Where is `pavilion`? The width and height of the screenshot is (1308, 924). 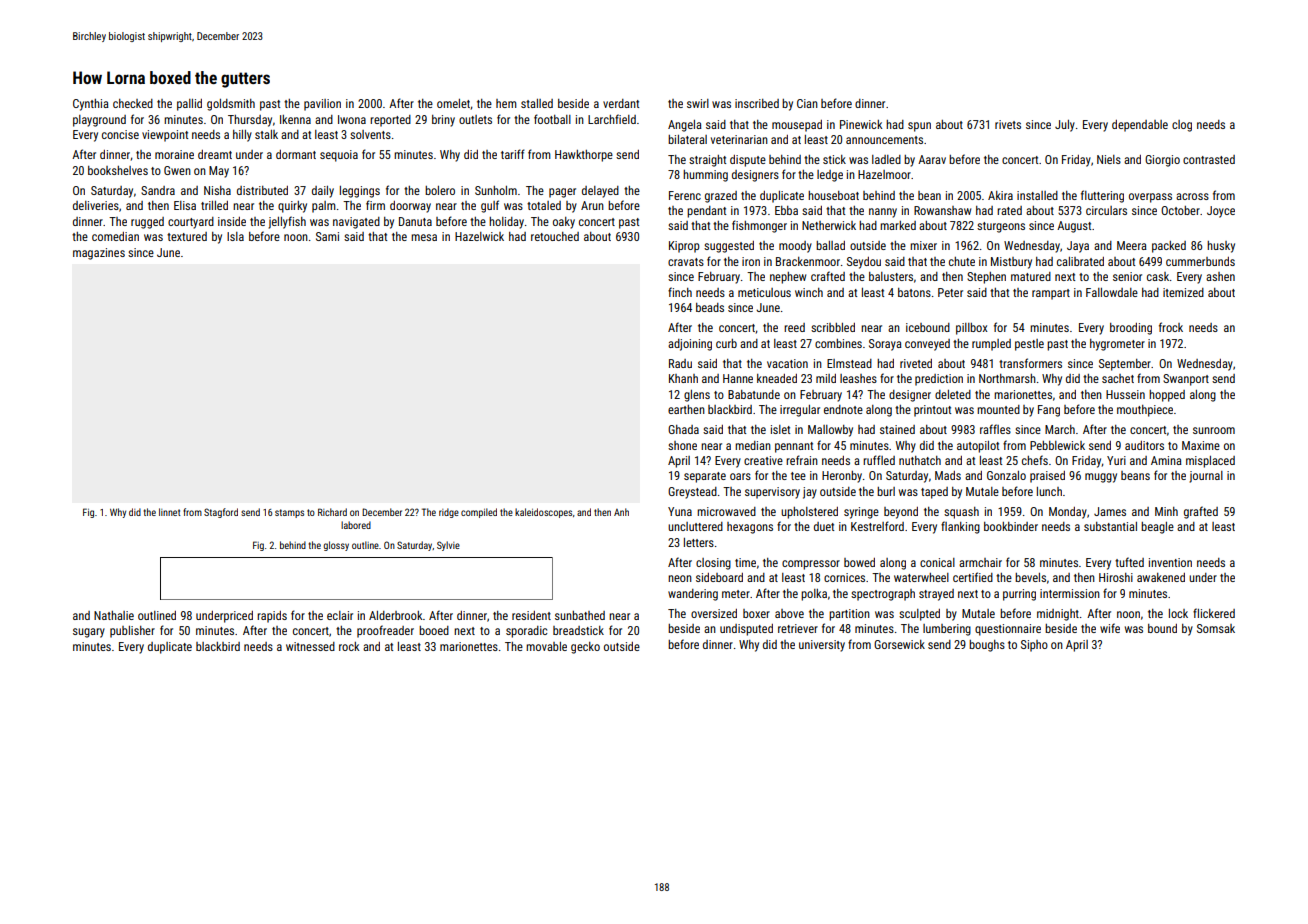
pavilion is located at coordinates (322, 105).
